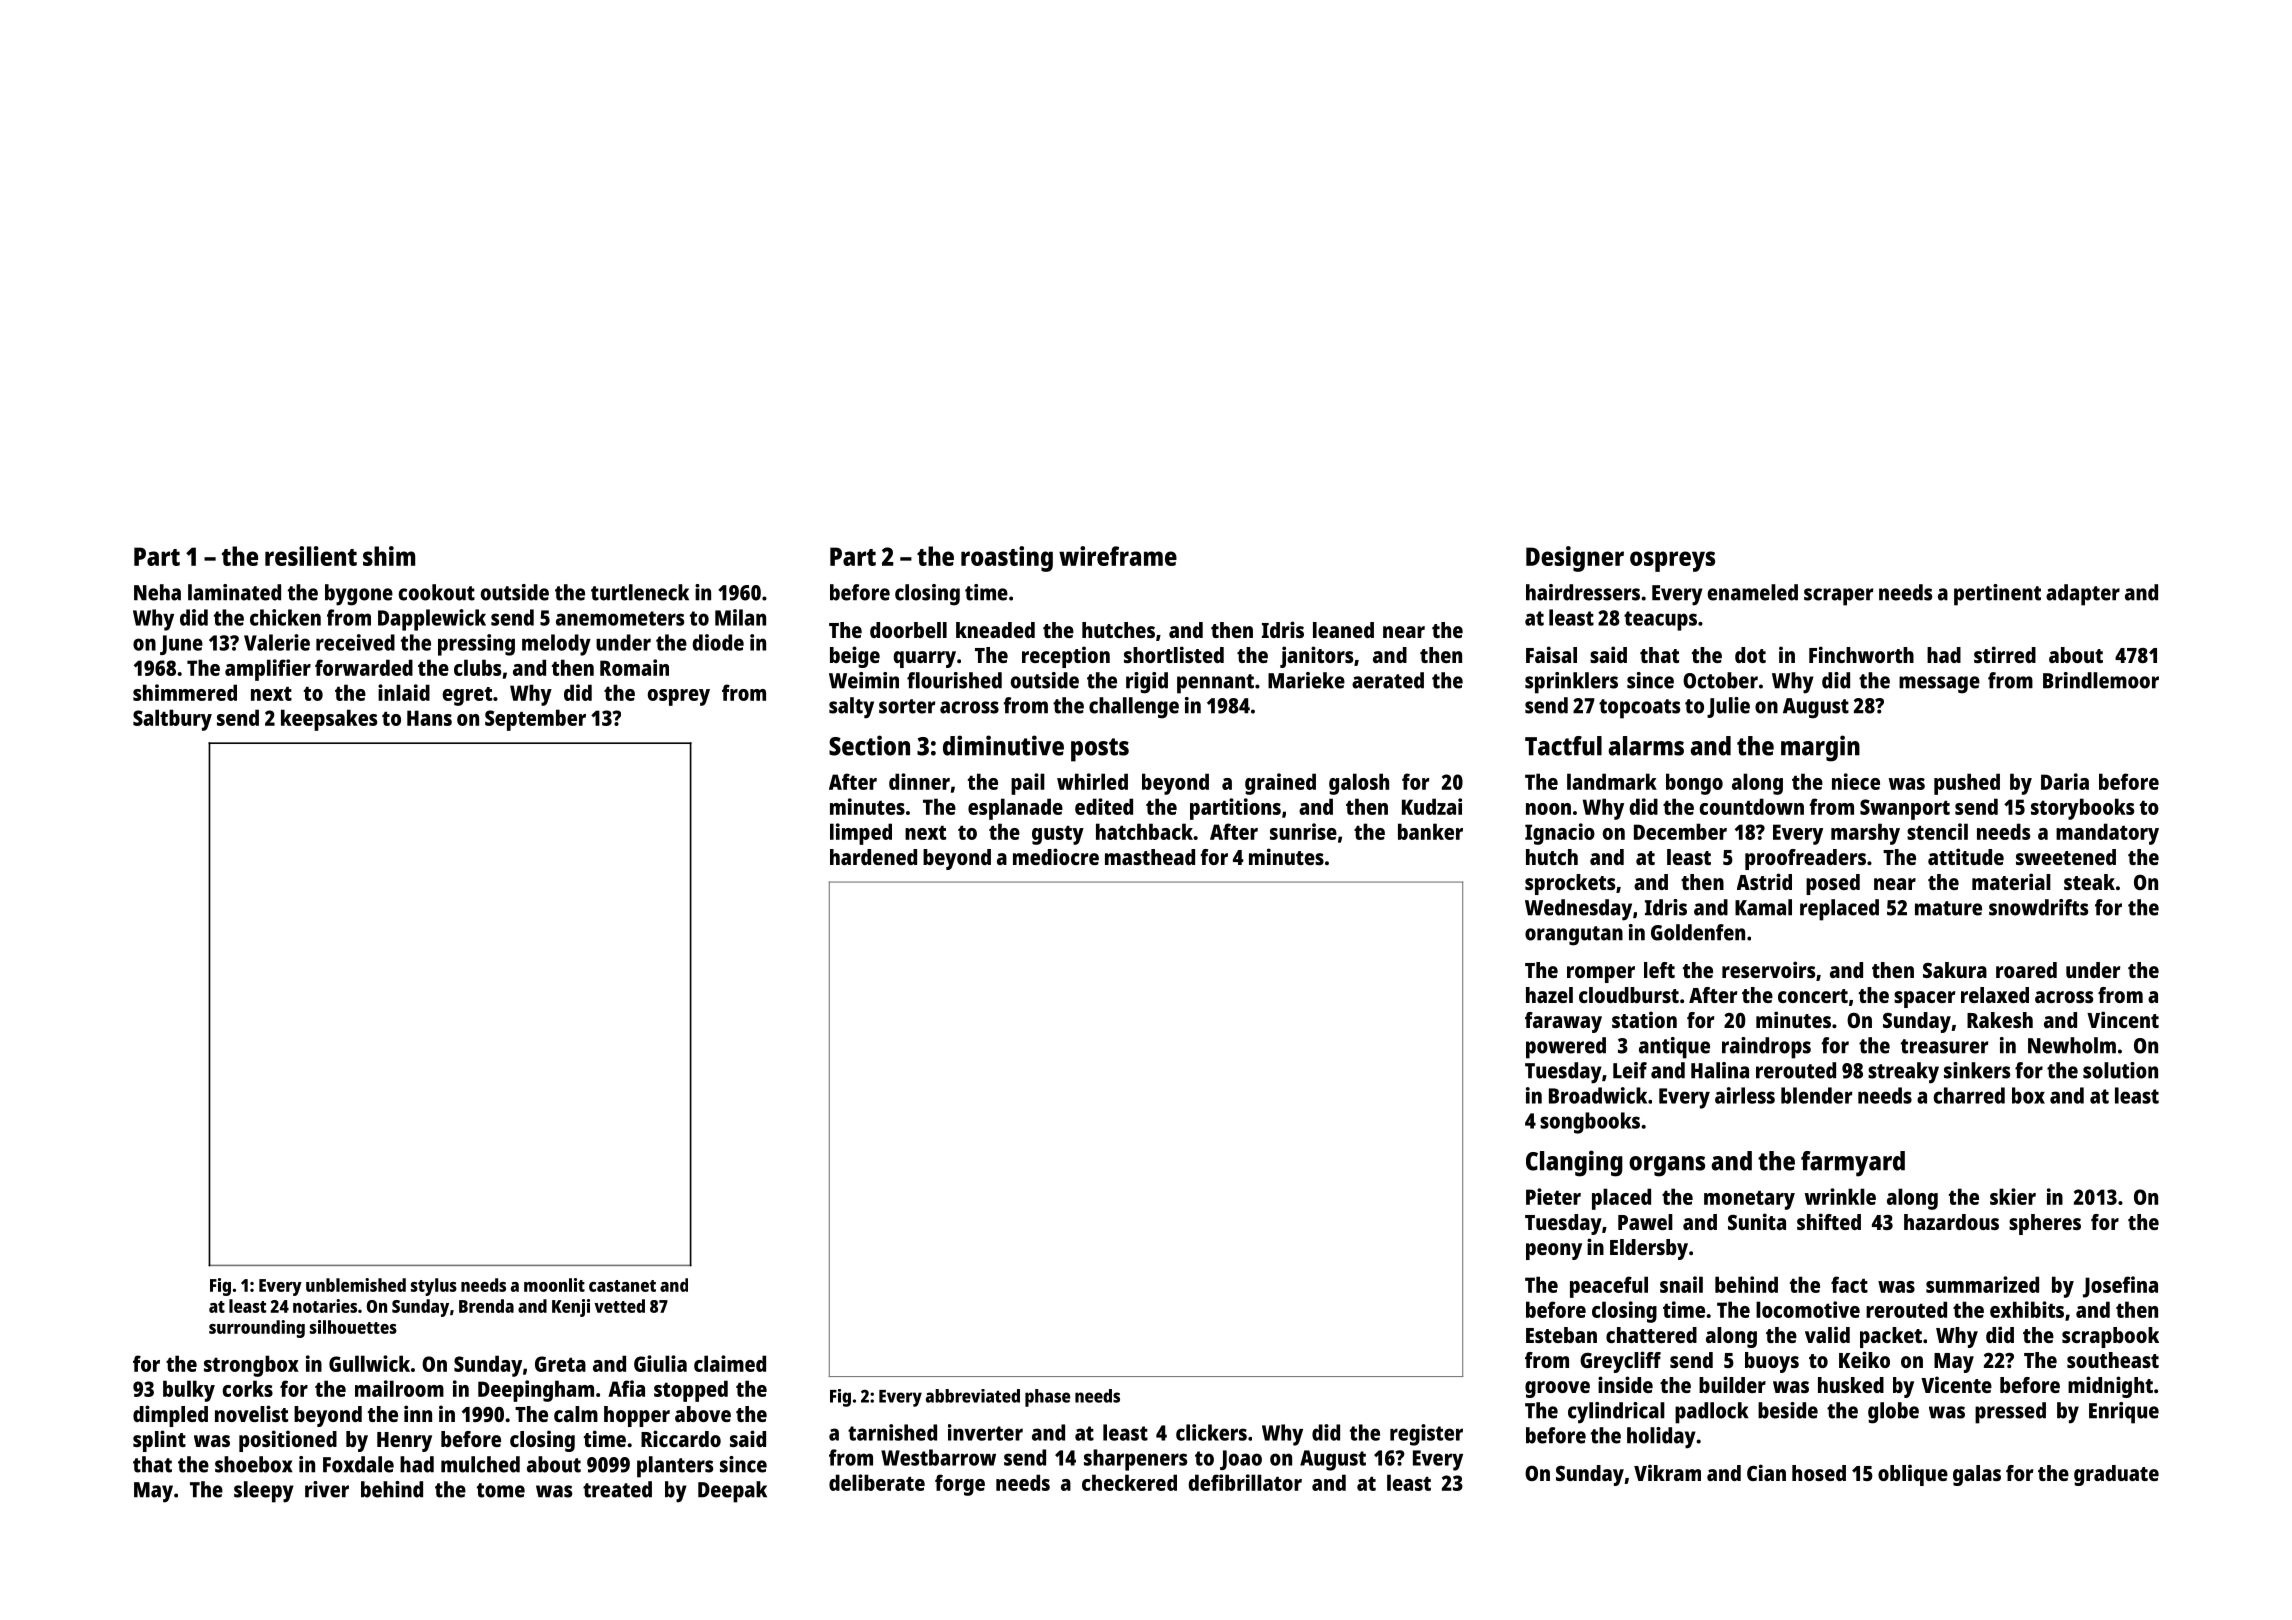 The height and width of the screenshot is (1620, 2292). What do you see at coordinates (622, 1286) in the screenshot?
I see `castanet` at bounding box center [622, 1286].
